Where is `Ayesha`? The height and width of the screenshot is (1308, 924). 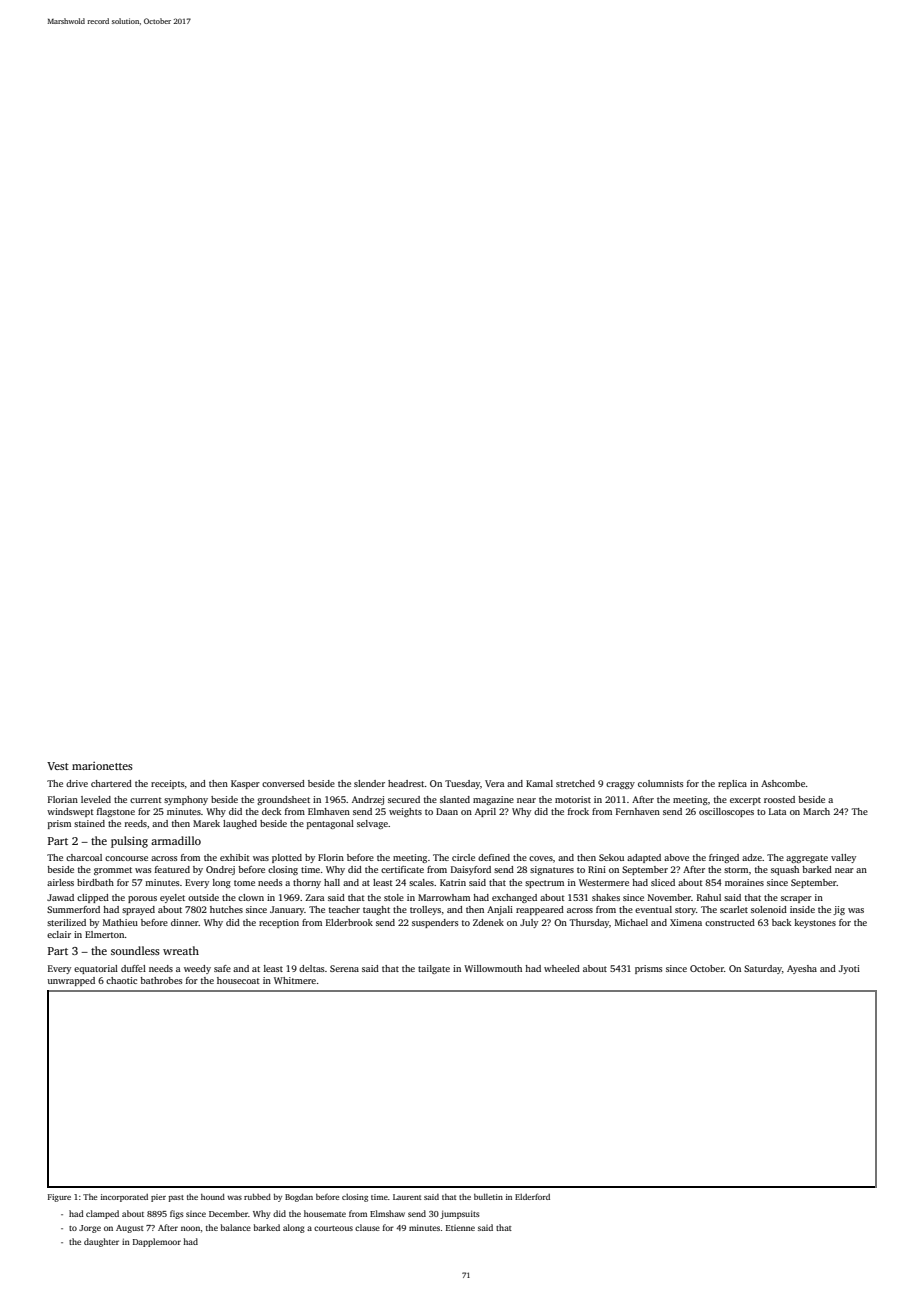 Ayesha is located at coordinates (802, 969).
